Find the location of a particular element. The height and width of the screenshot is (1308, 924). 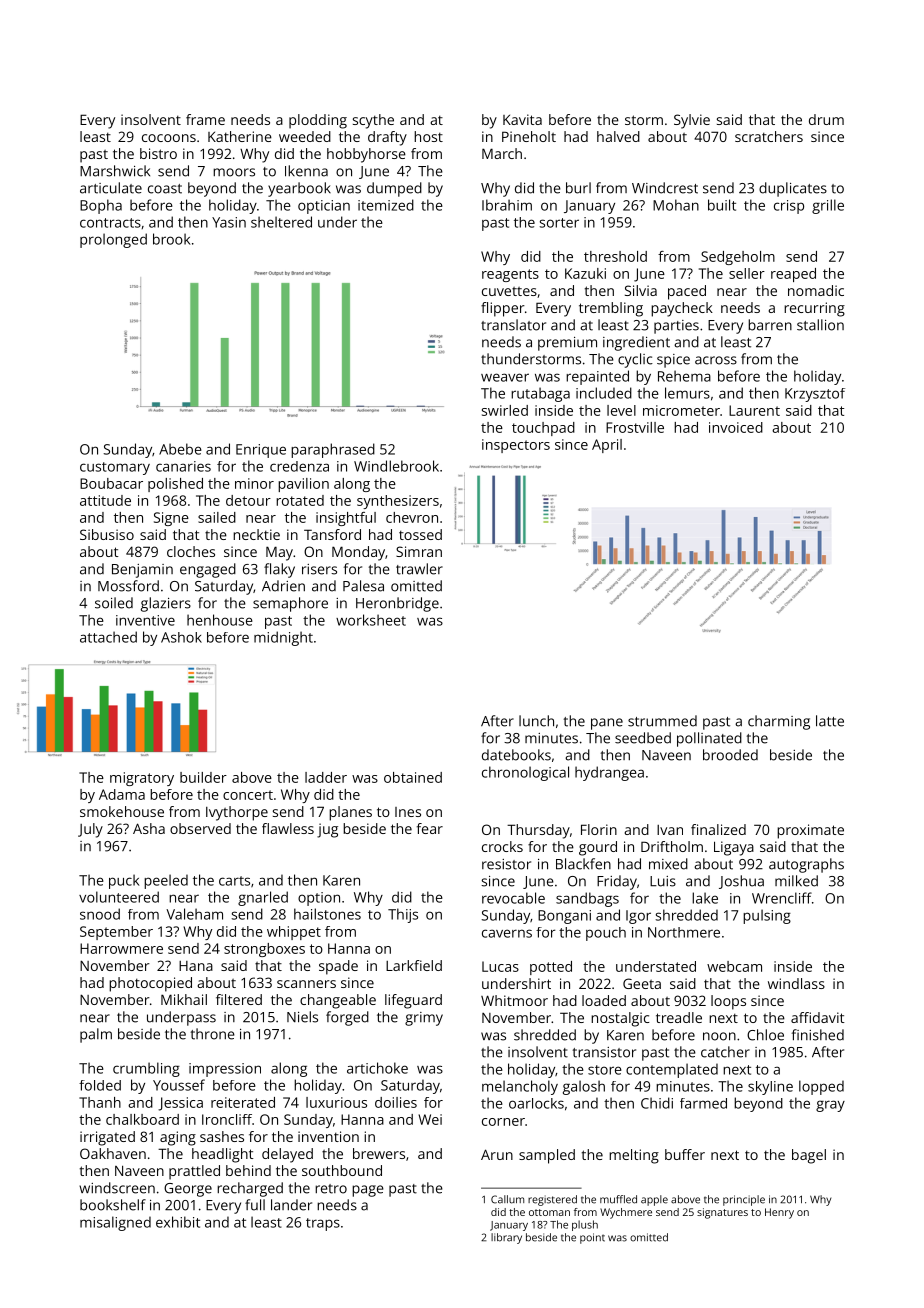

Mossford is located at coordinates (128, 586).
